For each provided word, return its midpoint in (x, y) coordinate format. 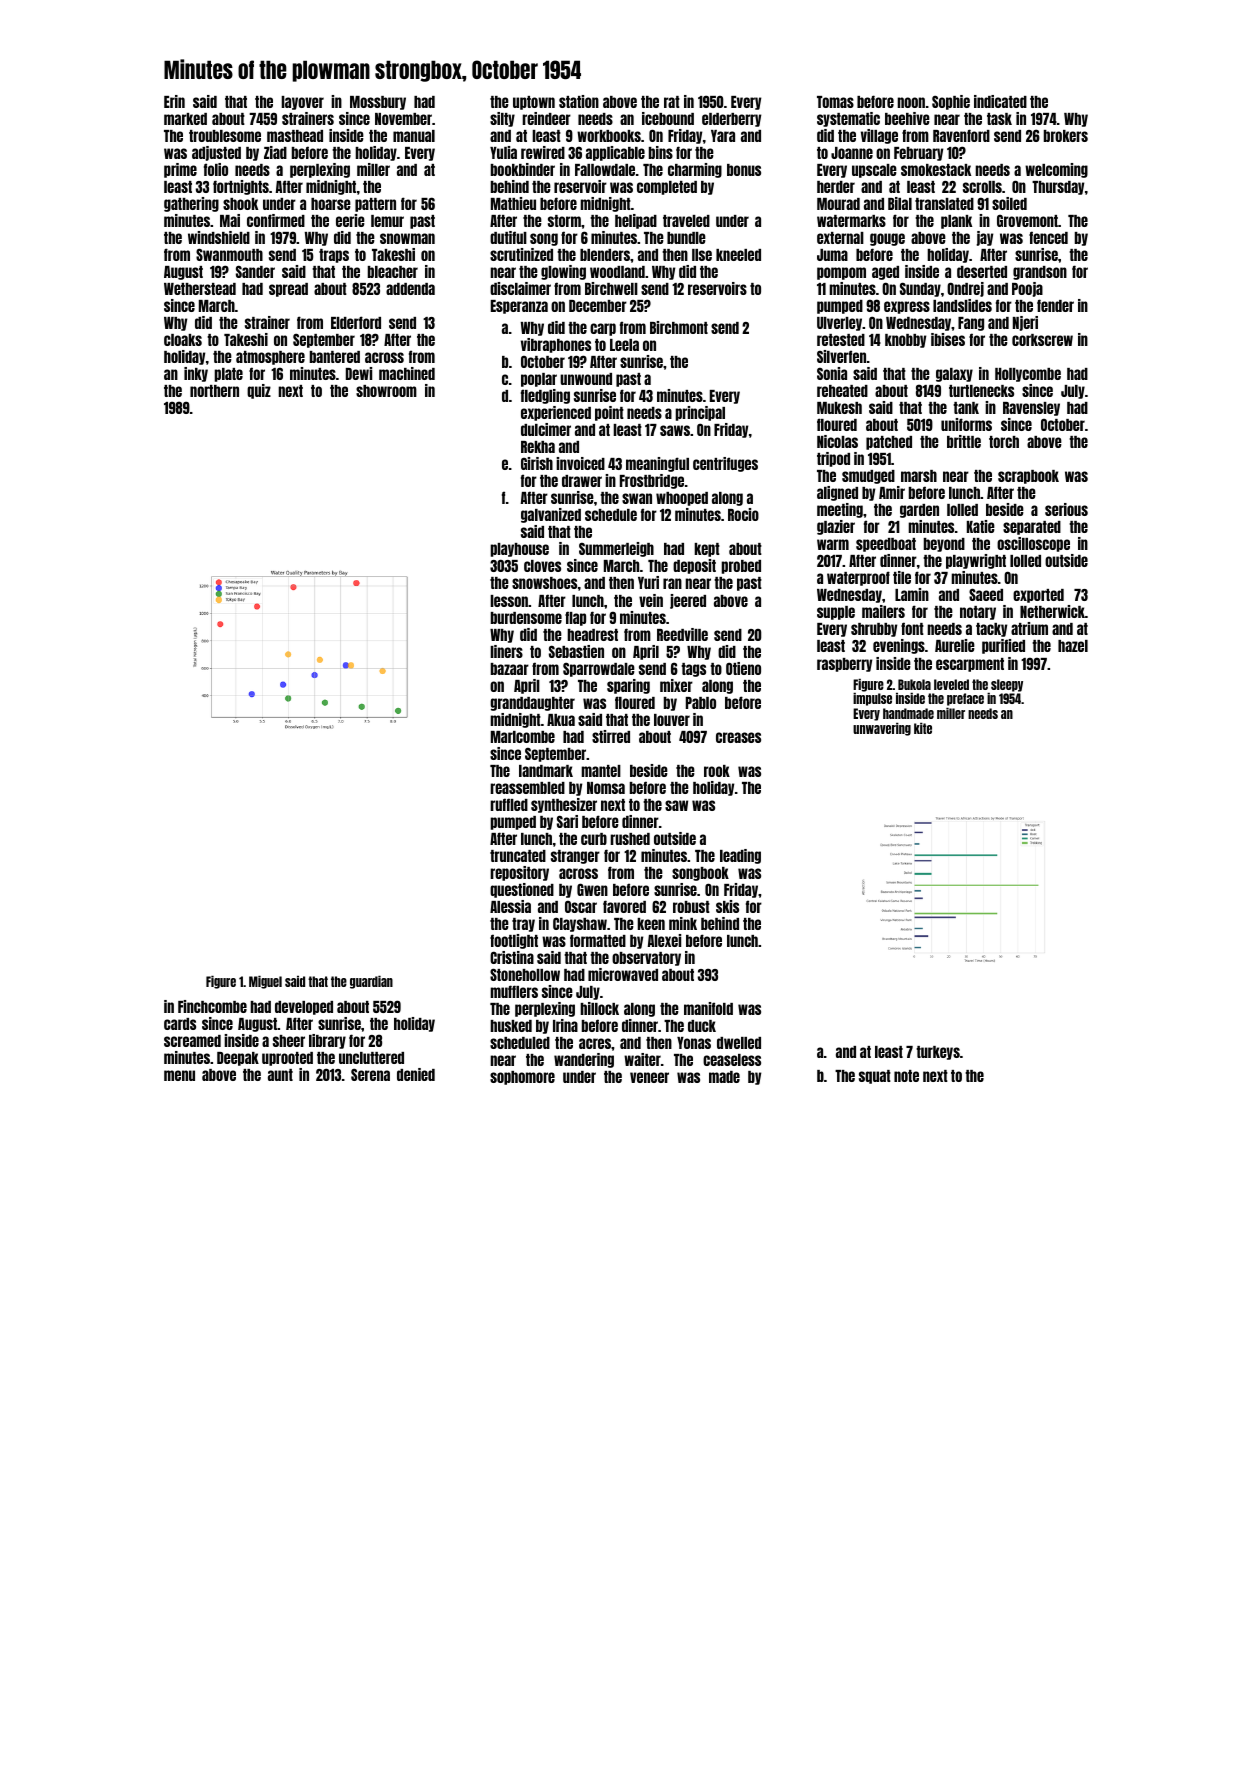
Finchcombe (212, 1006)
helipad (636, 221)
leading (740, 856)
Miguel (265, 982)
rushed (630, 839)
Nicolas (837, 441)
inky (196, 374)
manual (414, 136)
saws (675, 430)
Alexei (664, 940)
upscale (874, 171)
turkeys (938, 1053)
